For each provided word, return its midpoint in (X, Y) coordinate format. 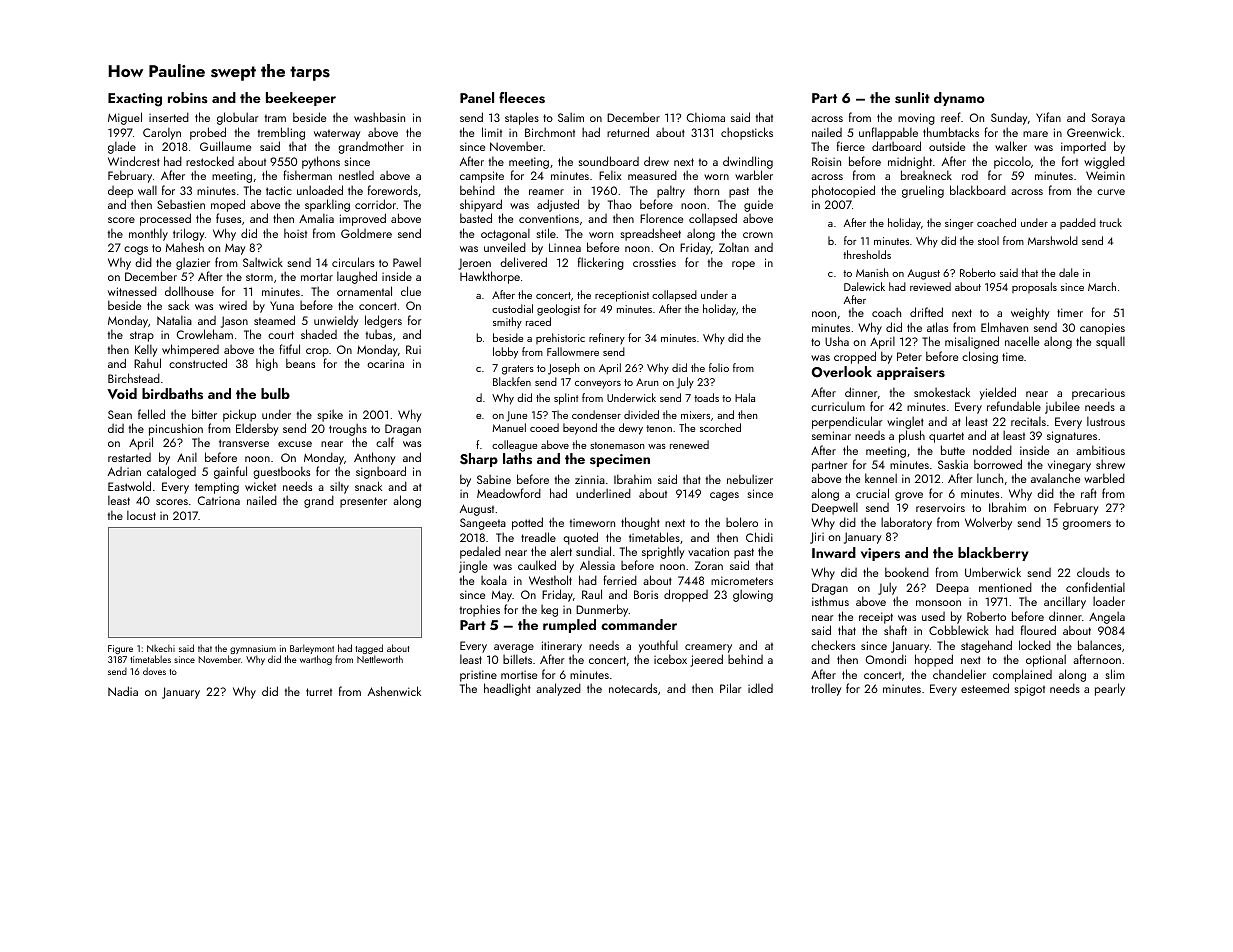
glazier (193, 263)
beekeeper (301, 99)
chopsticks (747, 133)
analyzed (558, 689)
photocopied (843, 191)
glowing (753, 595)
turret (319, 692)
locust (141, 515)
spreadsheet (650, 234)
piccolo (1012, 163)
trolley (826, 689)
